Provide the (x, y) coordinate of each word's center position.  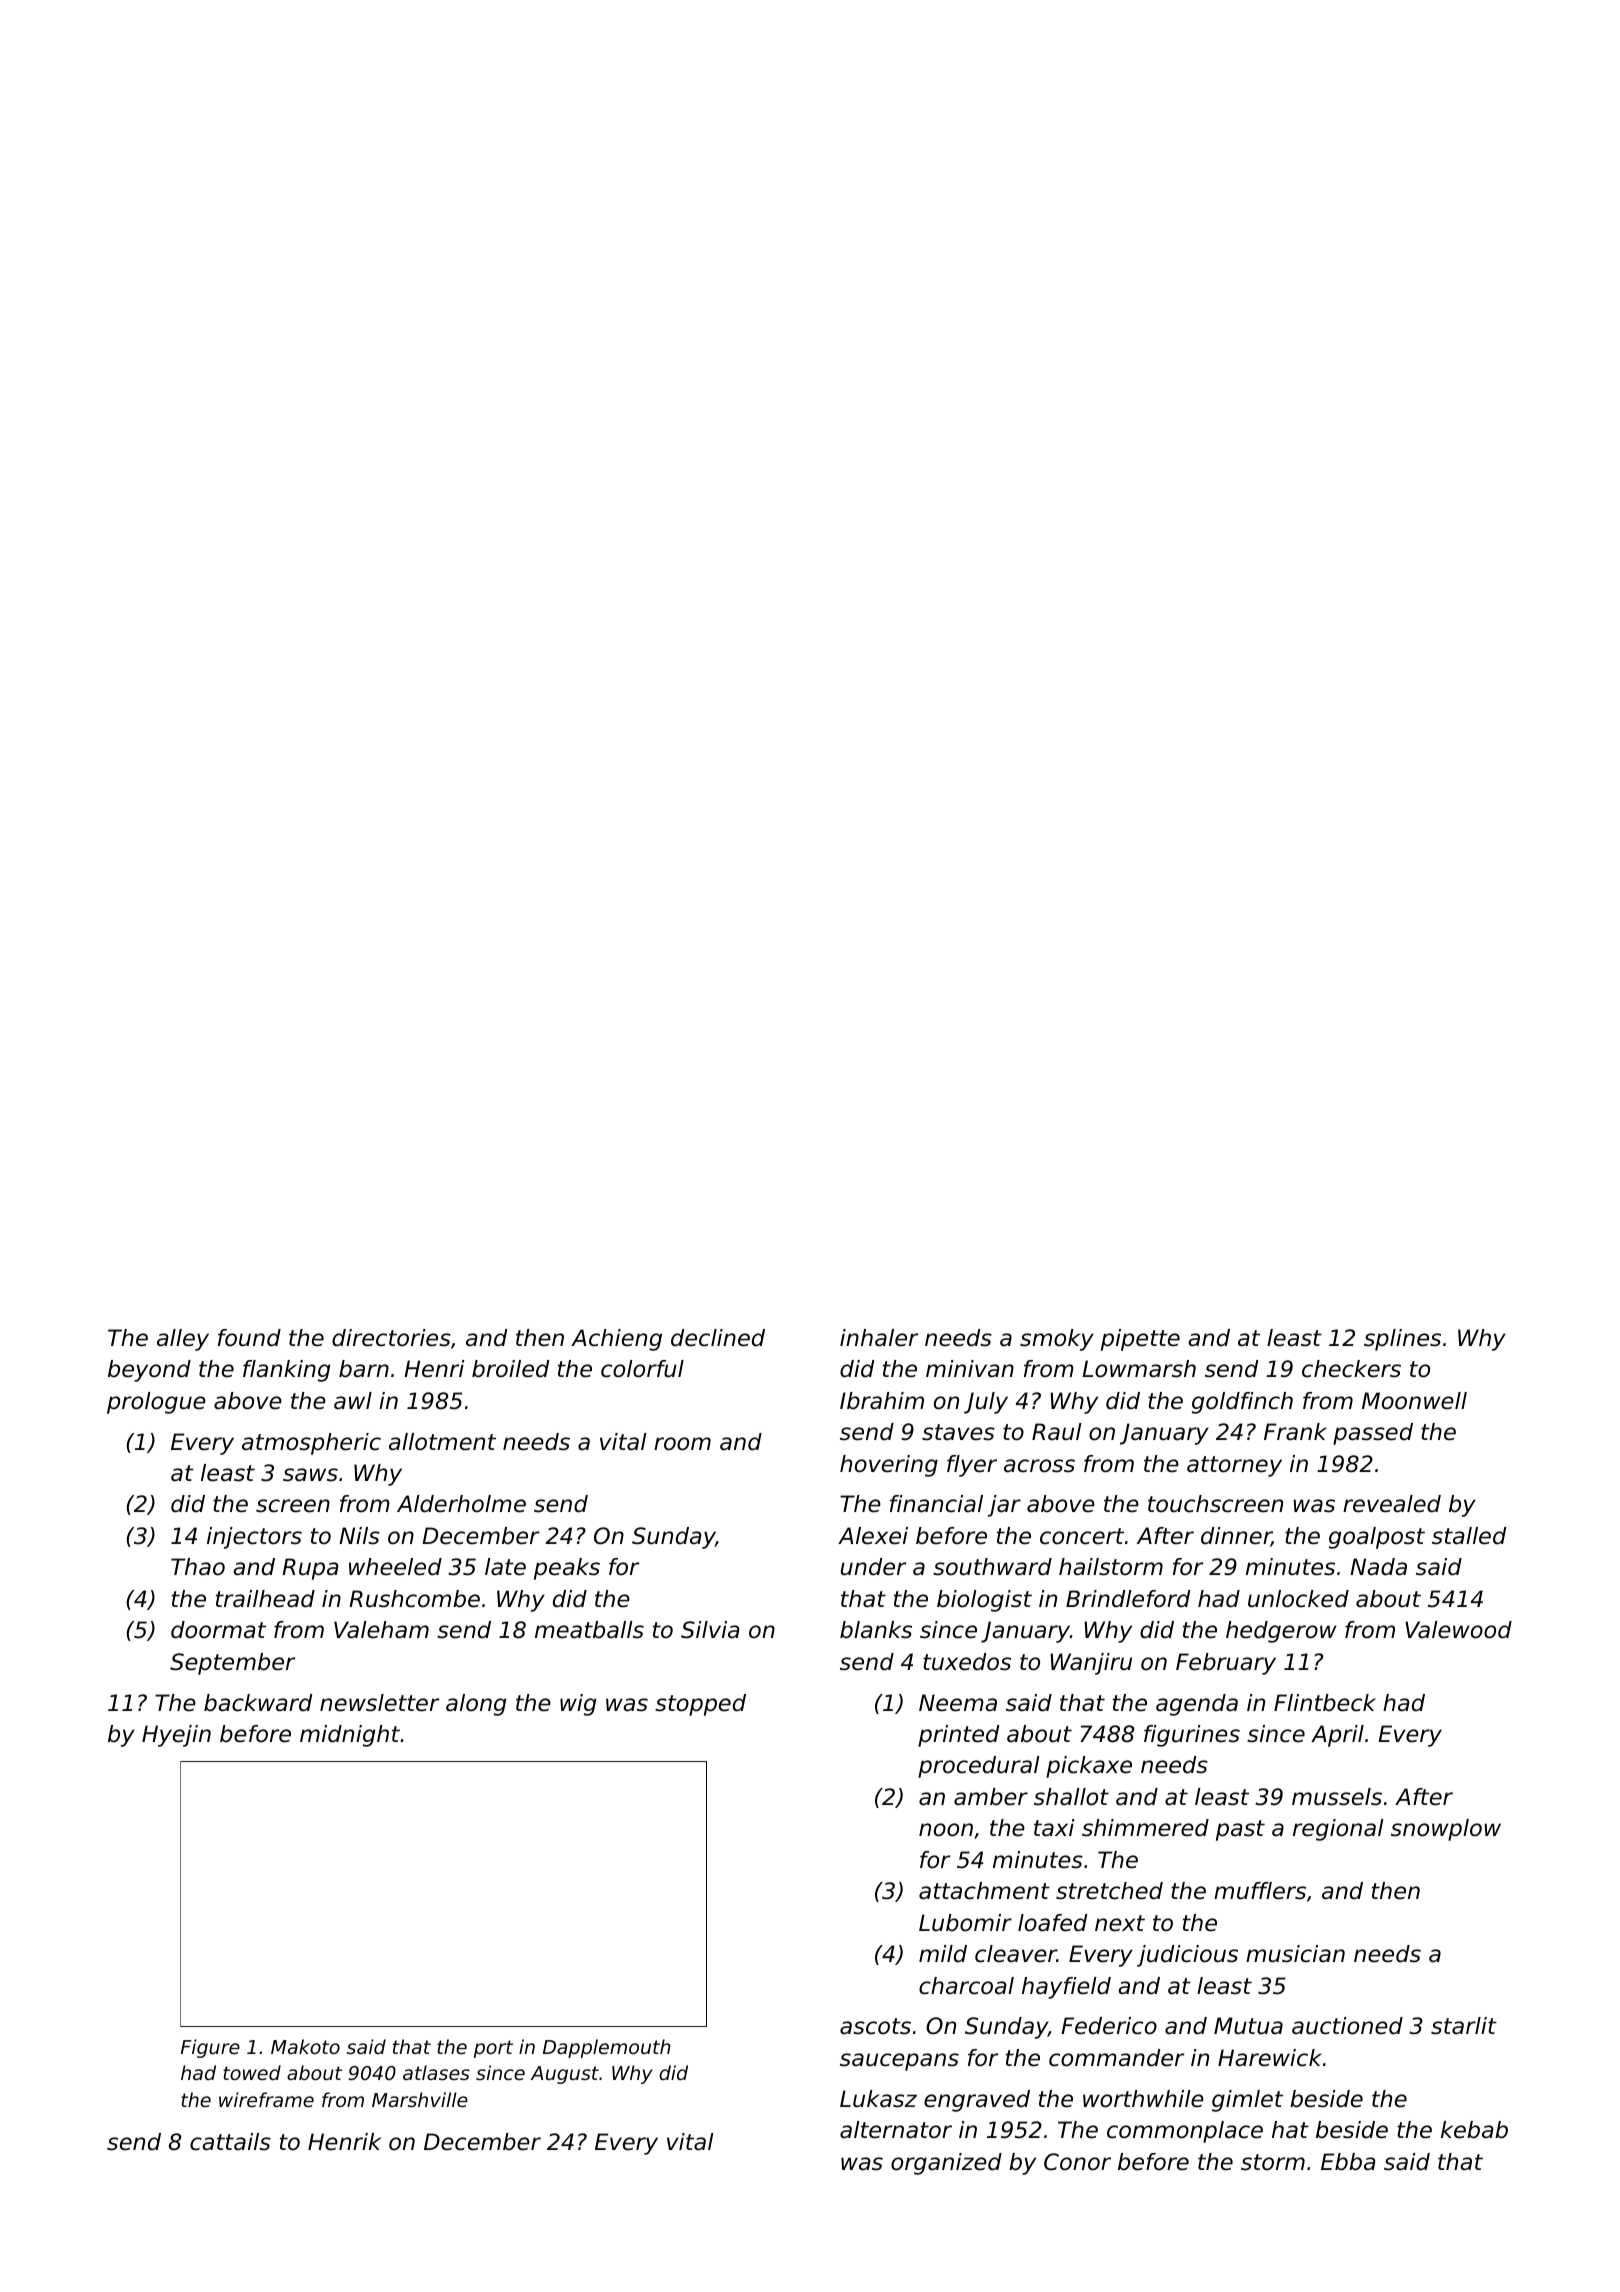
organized (946, 2164)
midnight (350, 1736)
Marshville (420, 2099)
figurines (1192, 1736)
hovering (889, 1466)
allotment (442, 1442)
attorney (1234, 1466)
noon (946, 1830)
